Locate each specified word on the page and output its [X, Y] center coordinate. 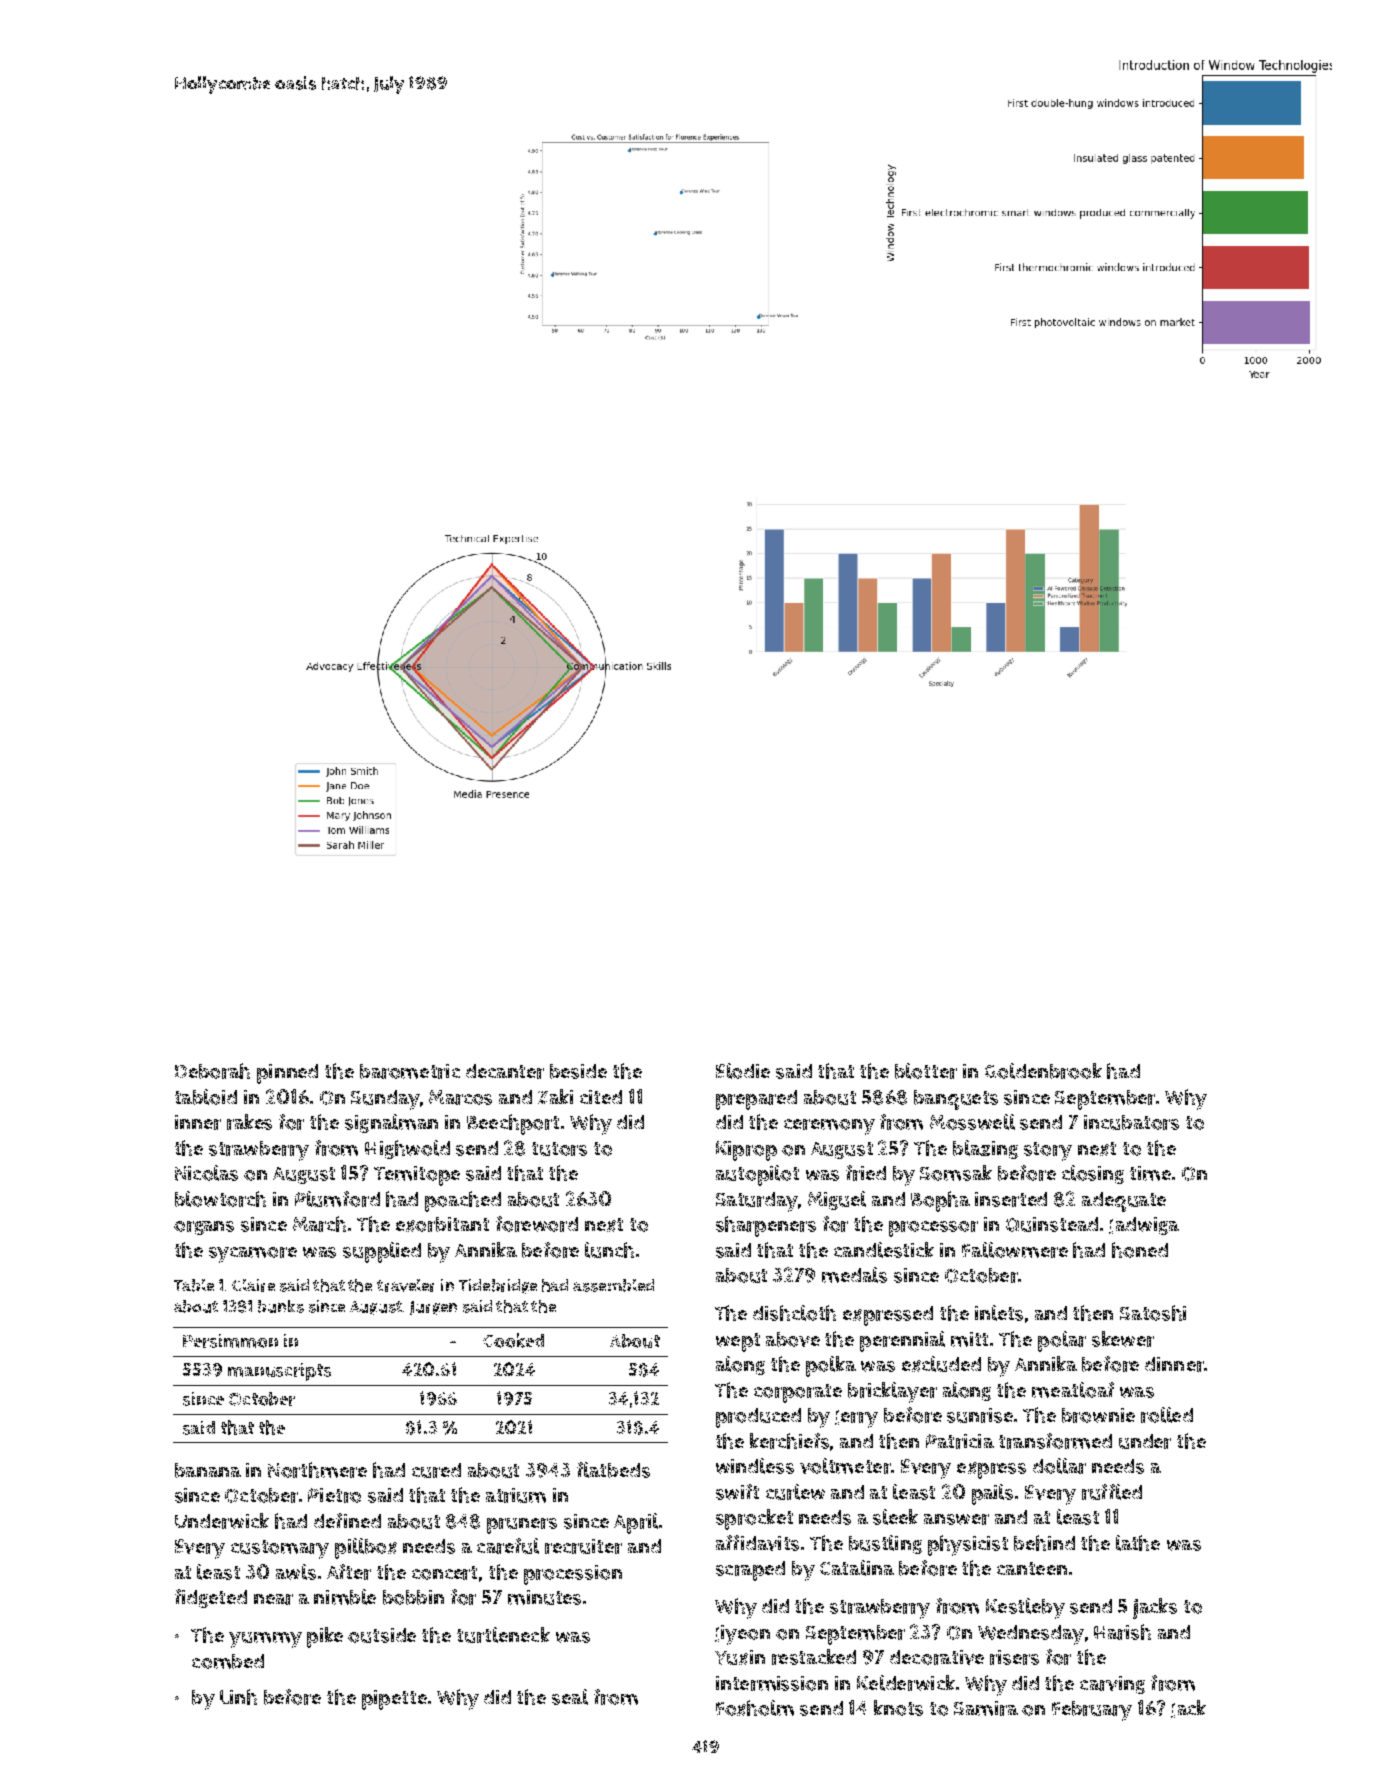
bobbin [413, 1597]
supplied [382, 1252]
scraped [750, 1571]
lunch [609, 1250]
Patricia [960, 1441]
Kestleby [1025, 1608]
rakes [249, 1122]
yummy [265, 1640]
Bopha [940, 1201]
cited [601, 1097]
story [1048, 1151]
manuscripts [279, 1372]
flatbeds [613, 1470]
